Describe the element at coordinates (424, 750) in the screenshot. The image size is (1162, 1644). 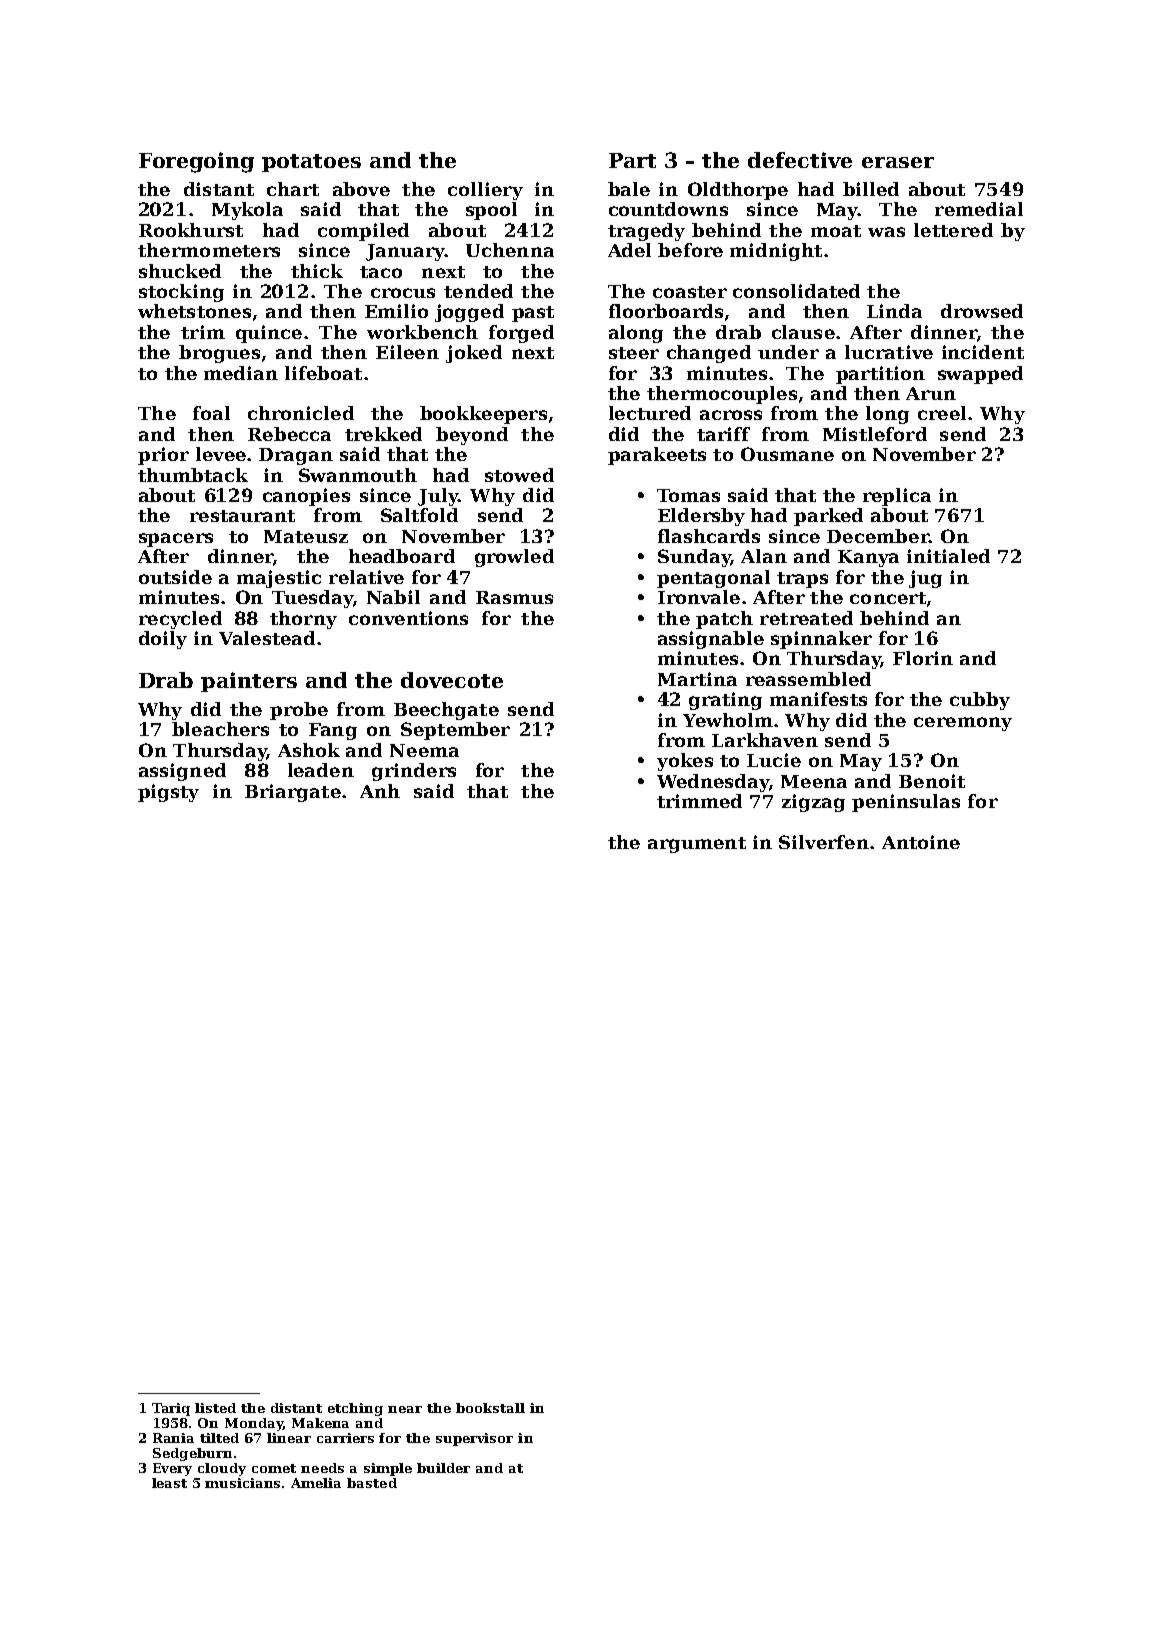
I see `Neema` at that location.
